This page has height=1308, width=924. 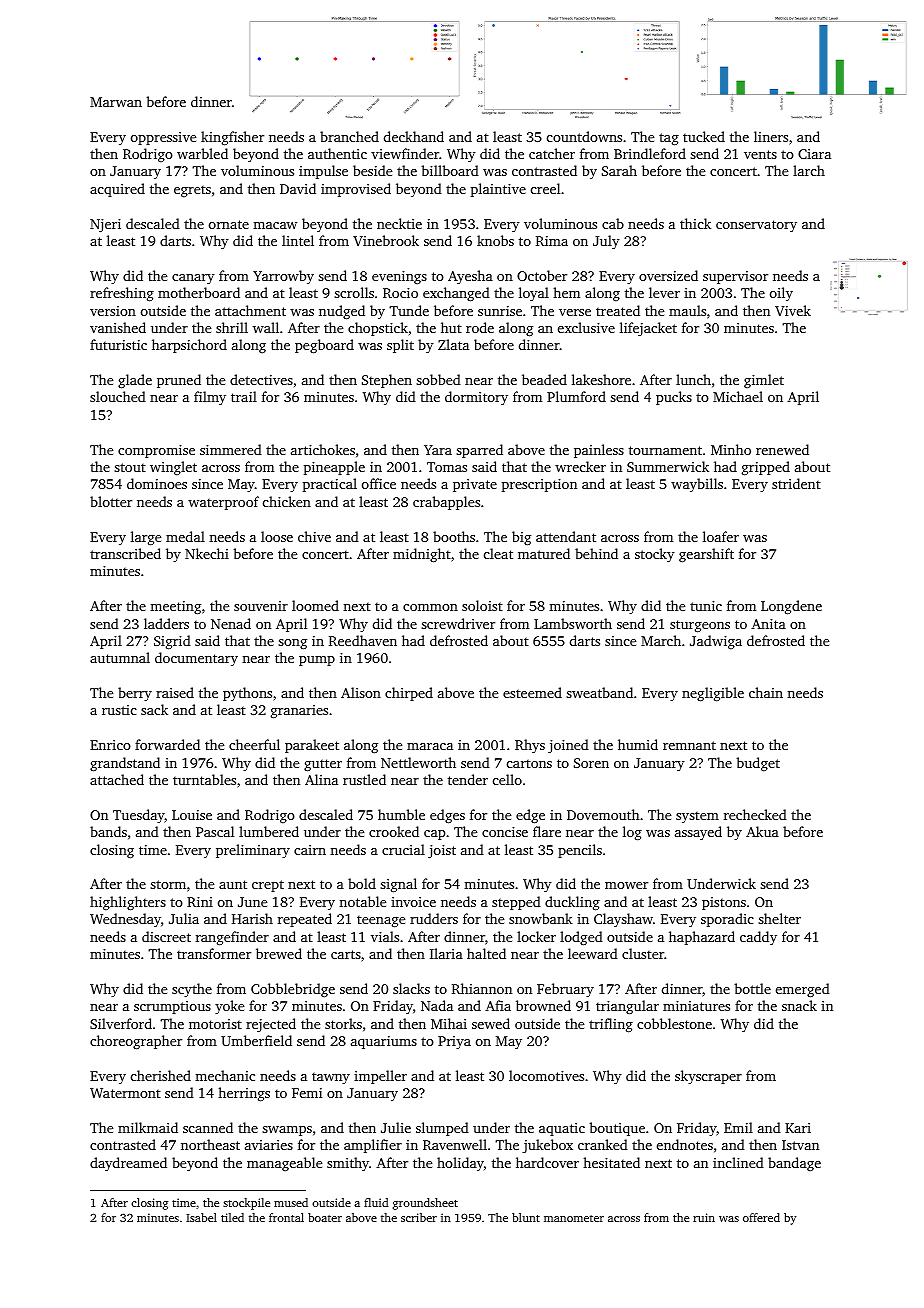 What do you see at coordinates (655, 555) in the page?
I see `stocky` at bounding box center [655, 555].
